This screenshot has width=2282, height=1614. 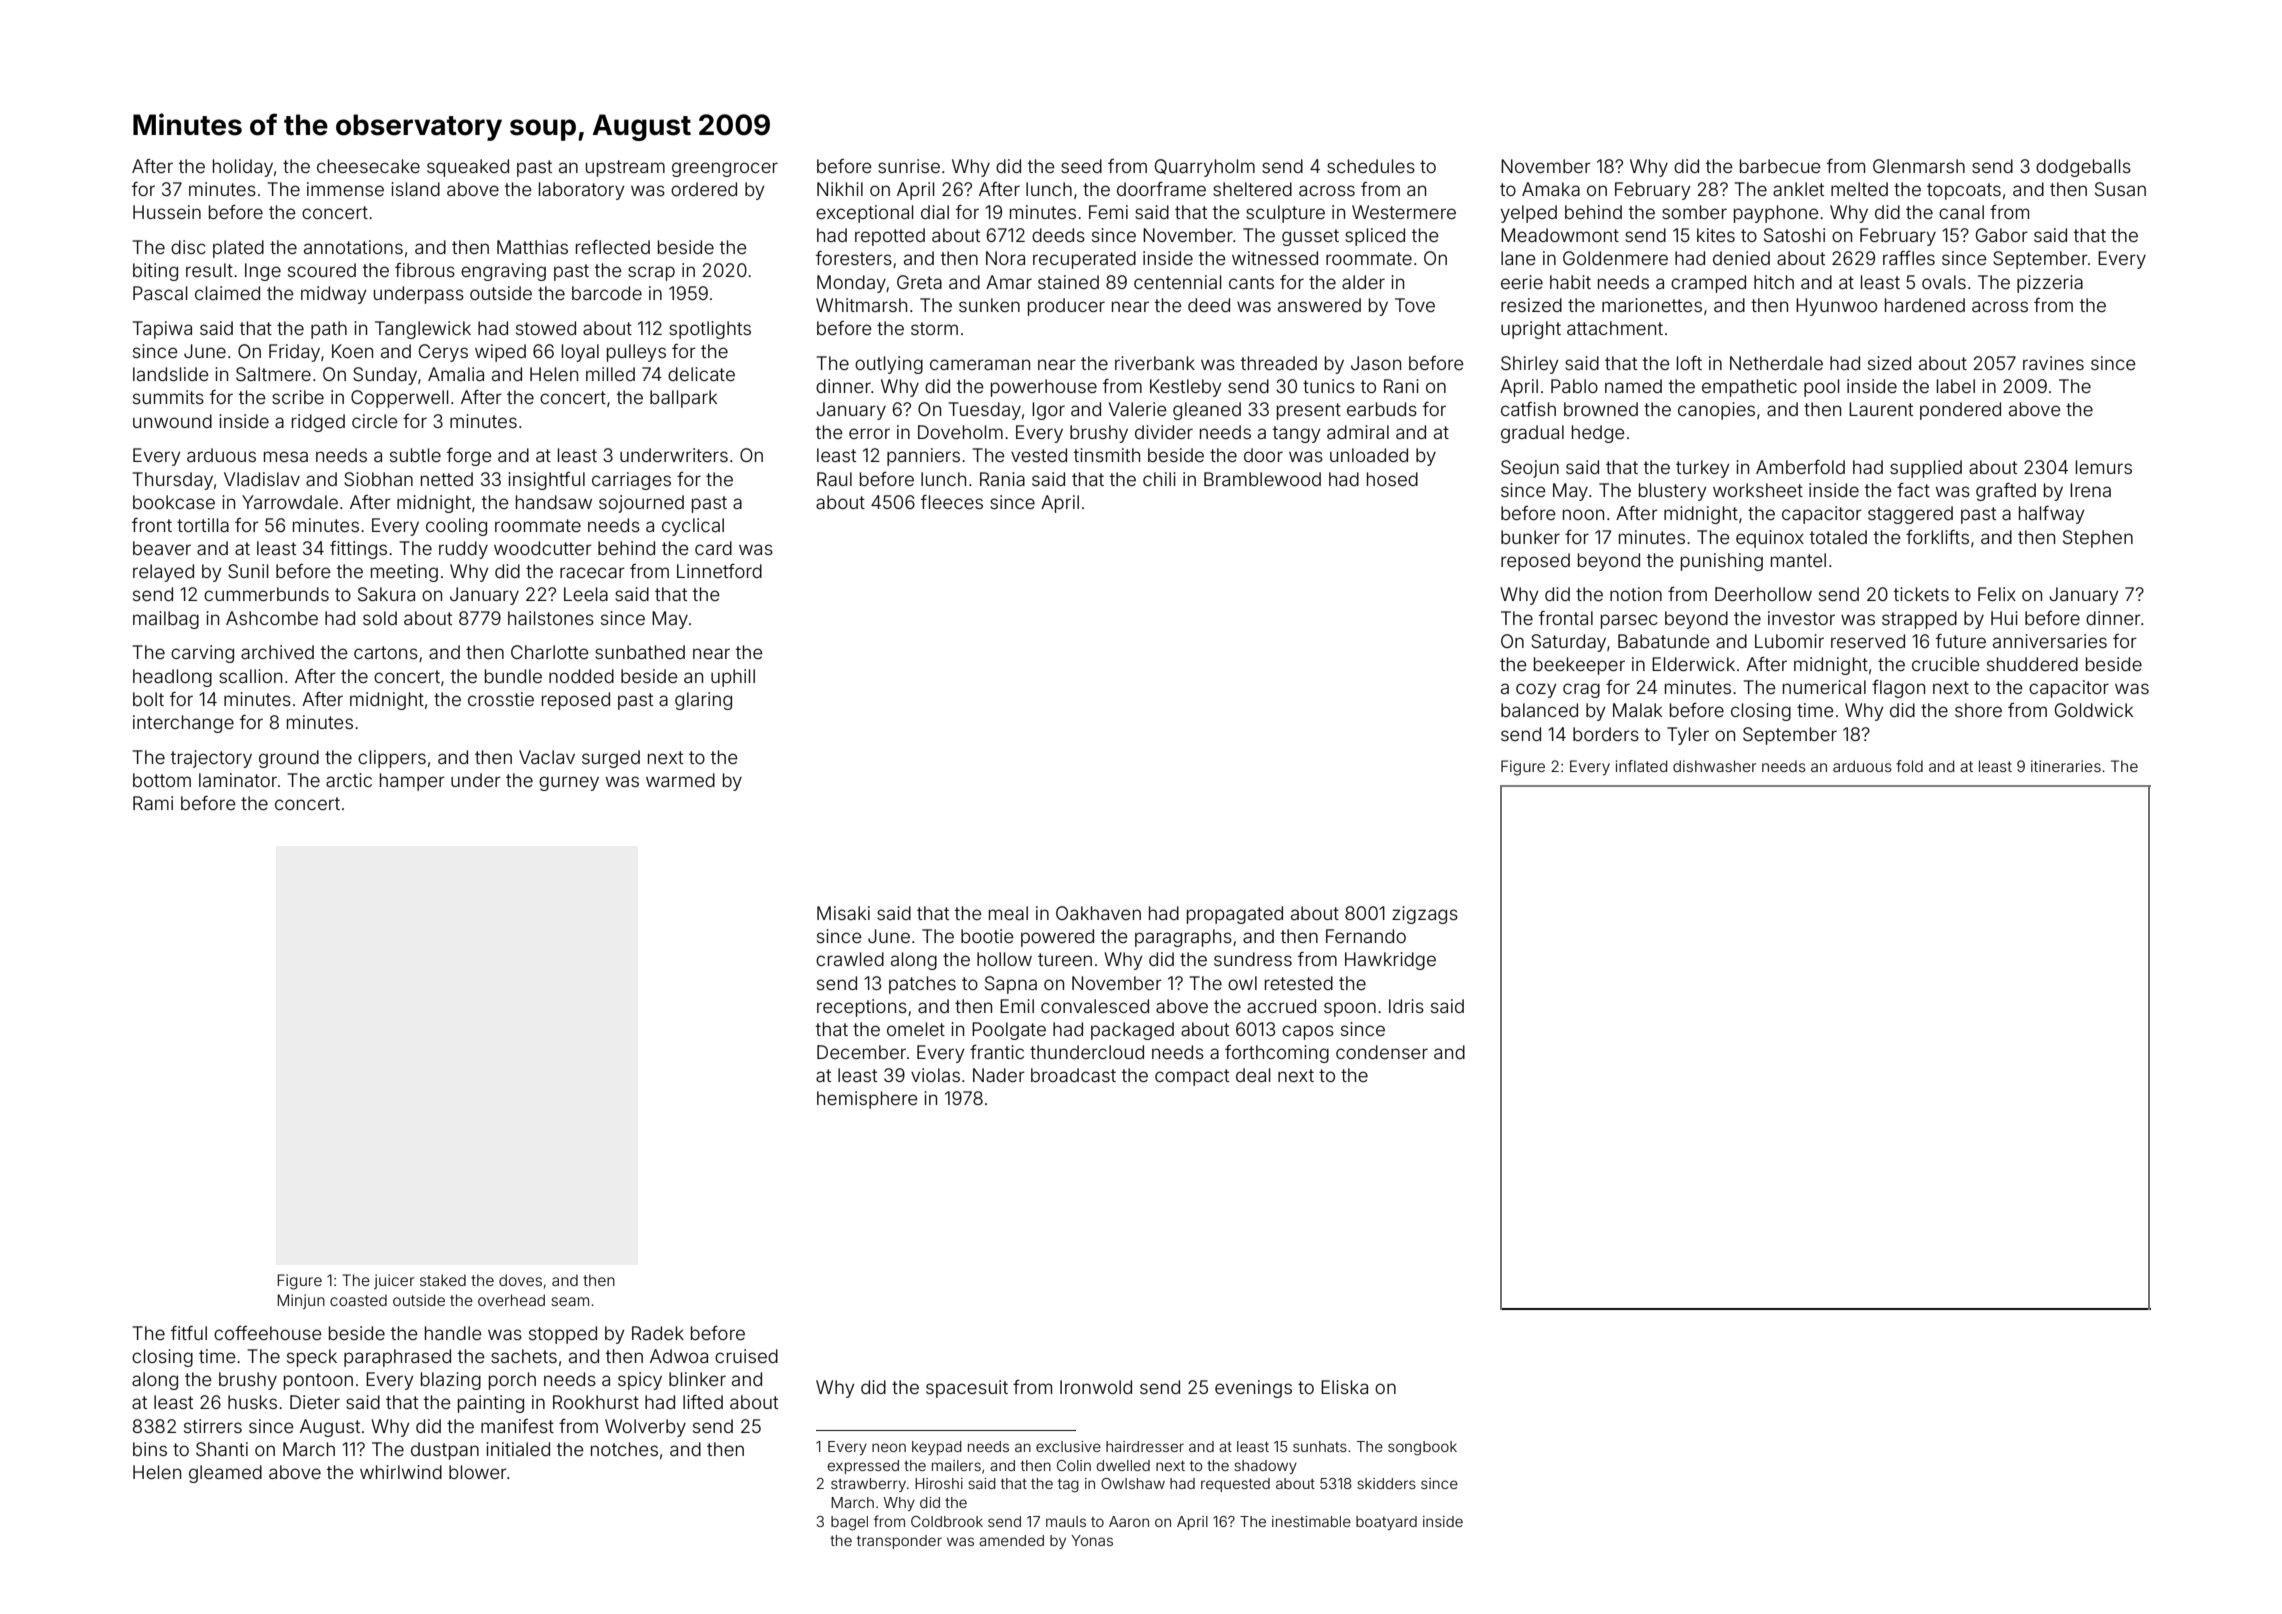 I want to click on biting, so click(x=155, y=272).
